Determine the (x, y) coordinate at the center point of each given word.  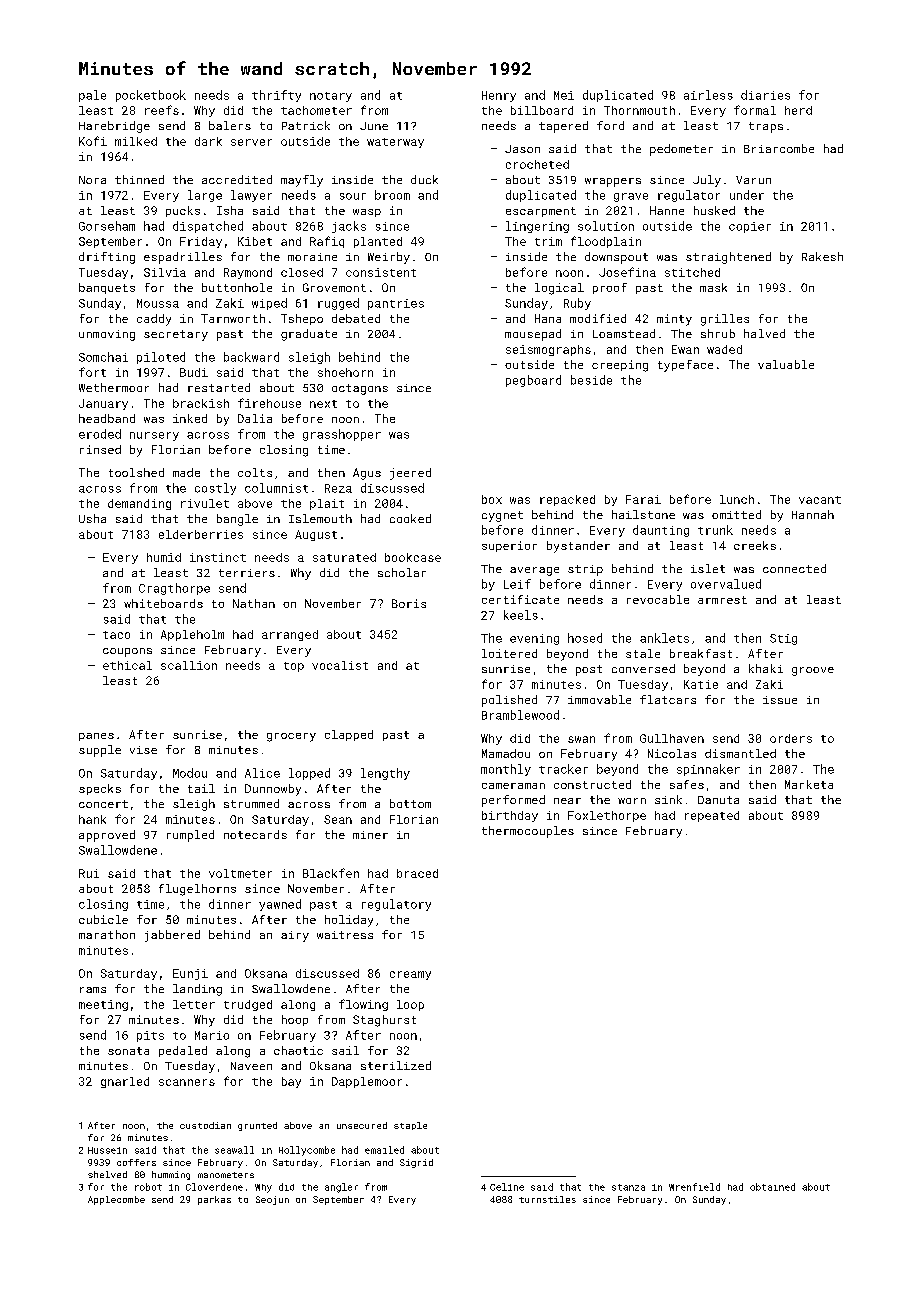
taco (116, 635)
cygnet (502, 516)
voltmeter (240, 873)
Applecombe (116, 1200)
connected (794, 568)
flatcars (668, 699)
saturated (344, 557)
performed (513, 801)
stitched (692, 272)
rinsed (100, 449)
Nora (92, 180)
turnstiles (547, 1199)
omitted (736, 514)
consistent (381, 272)
